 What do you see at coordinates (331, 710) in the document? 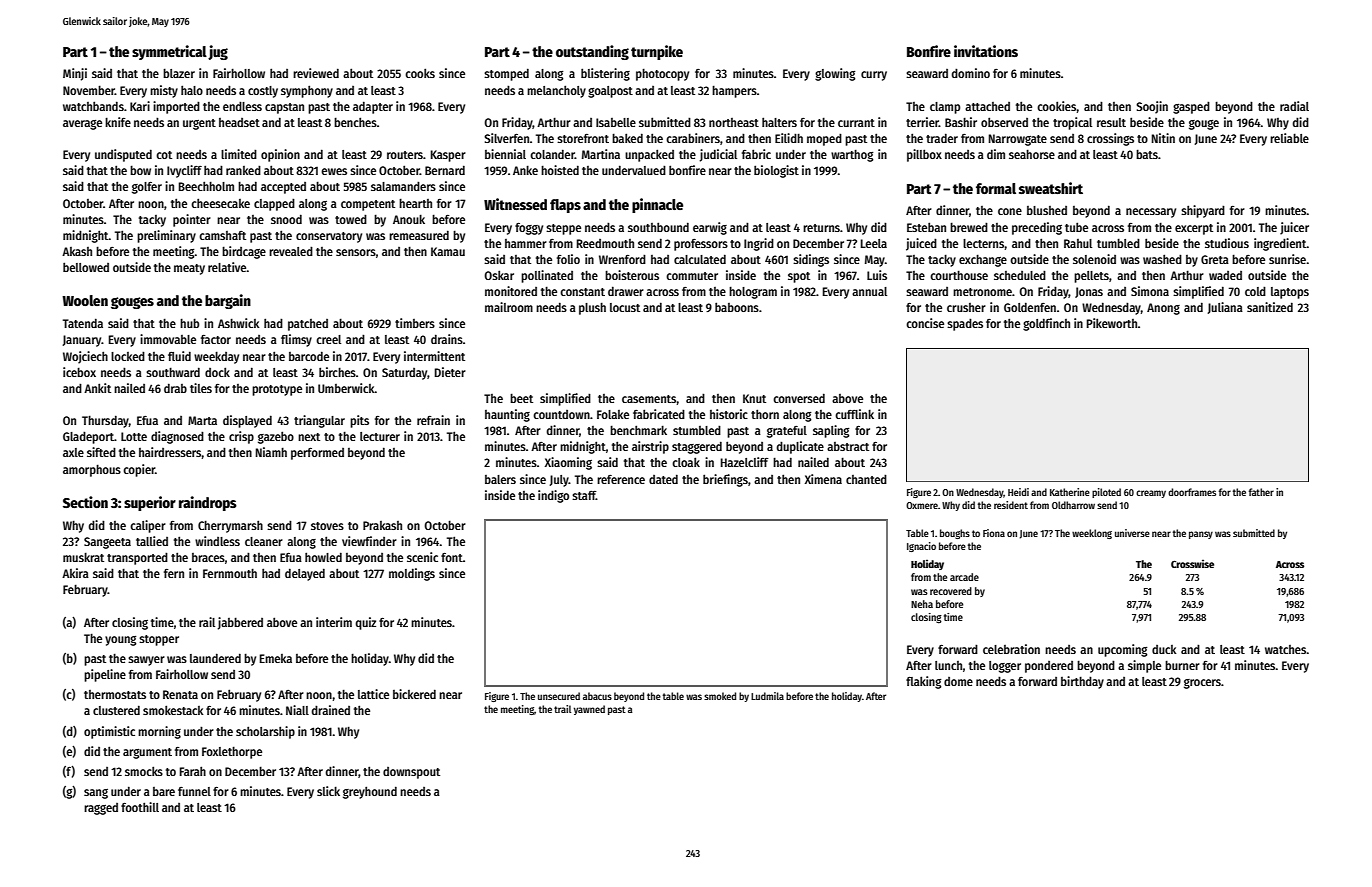
I see `drained` at bounding box center [331, 710].
